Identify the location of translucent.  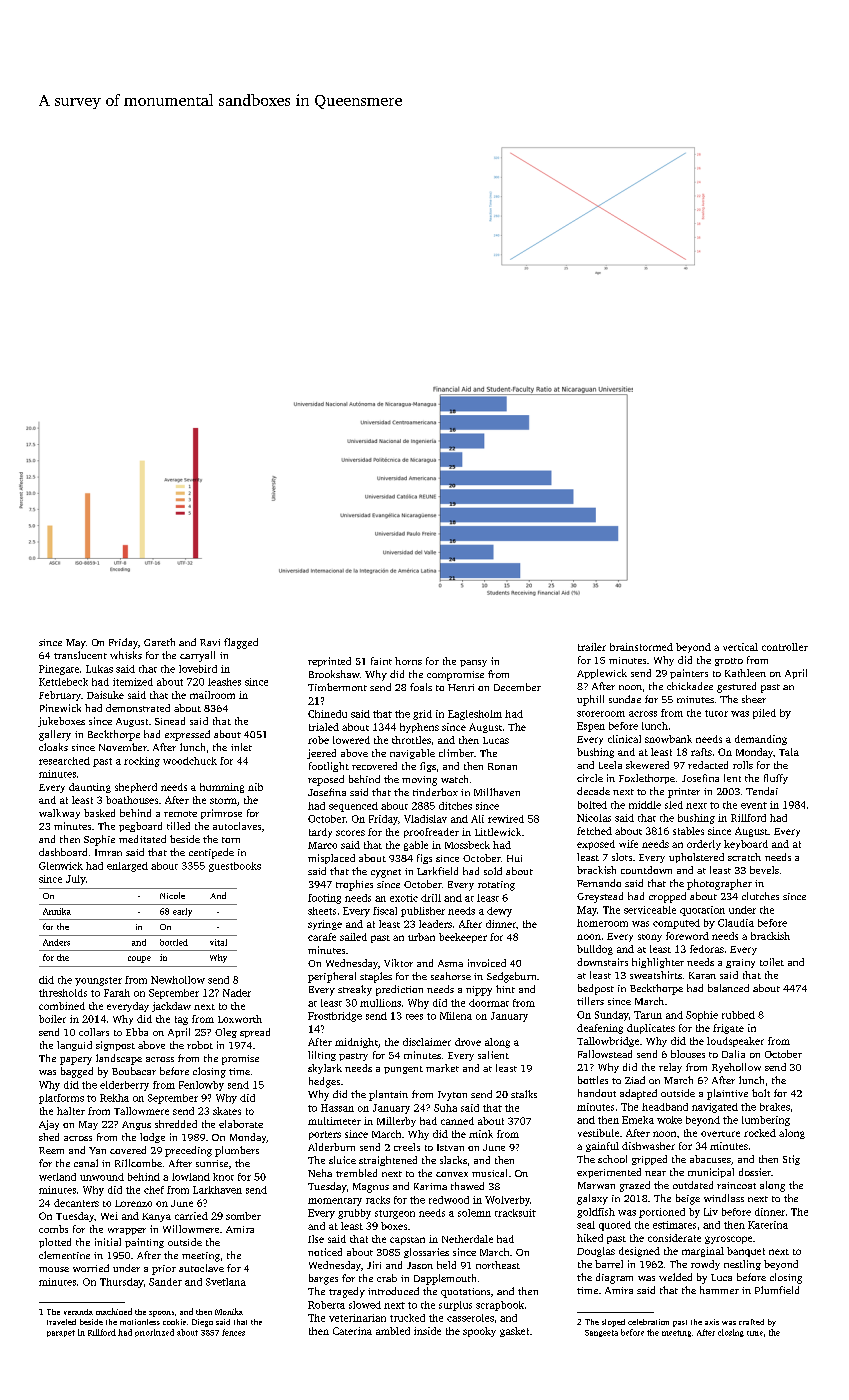
(80, 655).
